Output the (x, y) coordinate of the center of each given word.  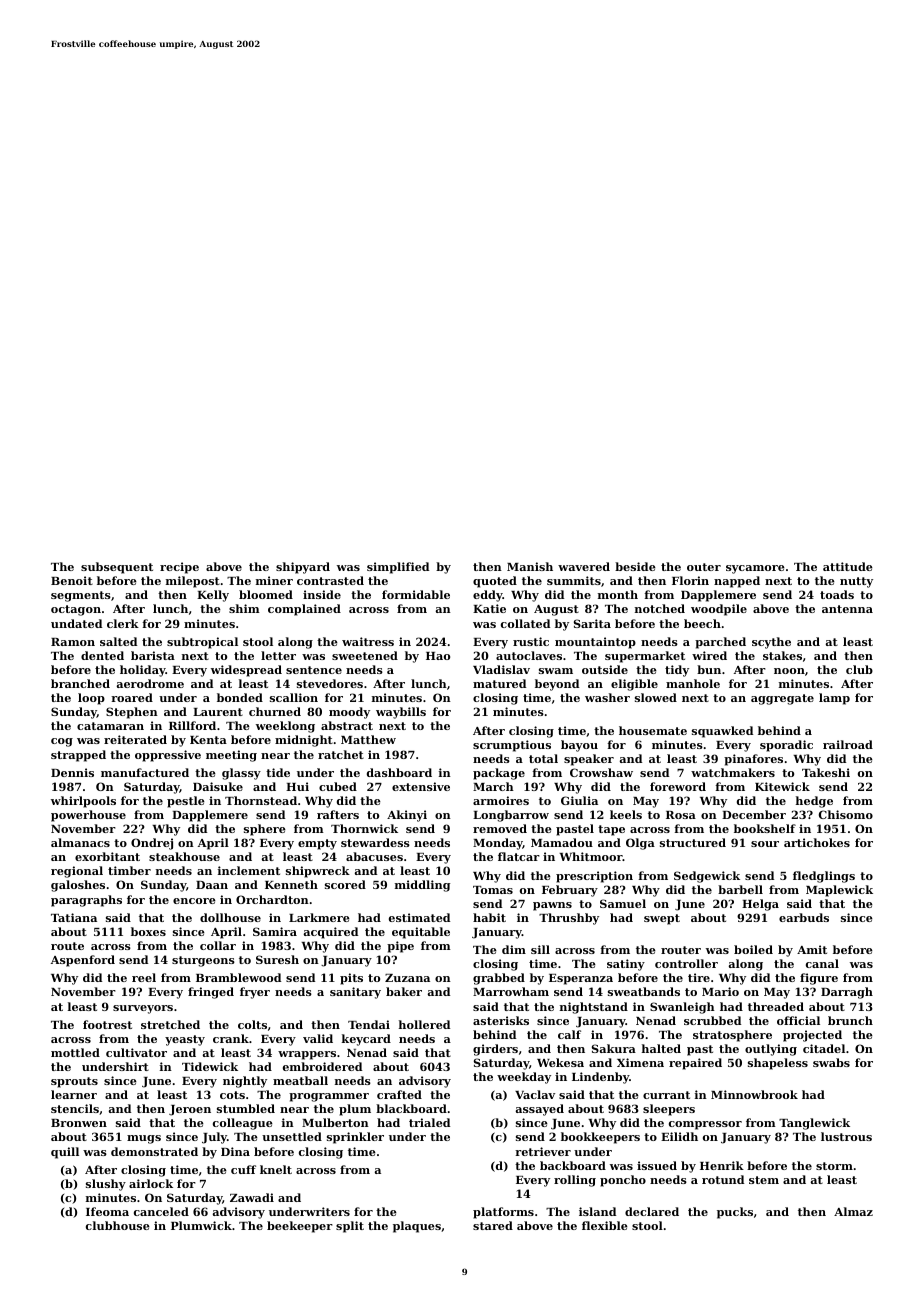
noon (789, 671)
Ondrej (152, 844)
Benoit (72, 580)
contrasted (330, 580)
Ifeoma (107, 1211)
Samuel (623, 903)
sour (765, 844)
